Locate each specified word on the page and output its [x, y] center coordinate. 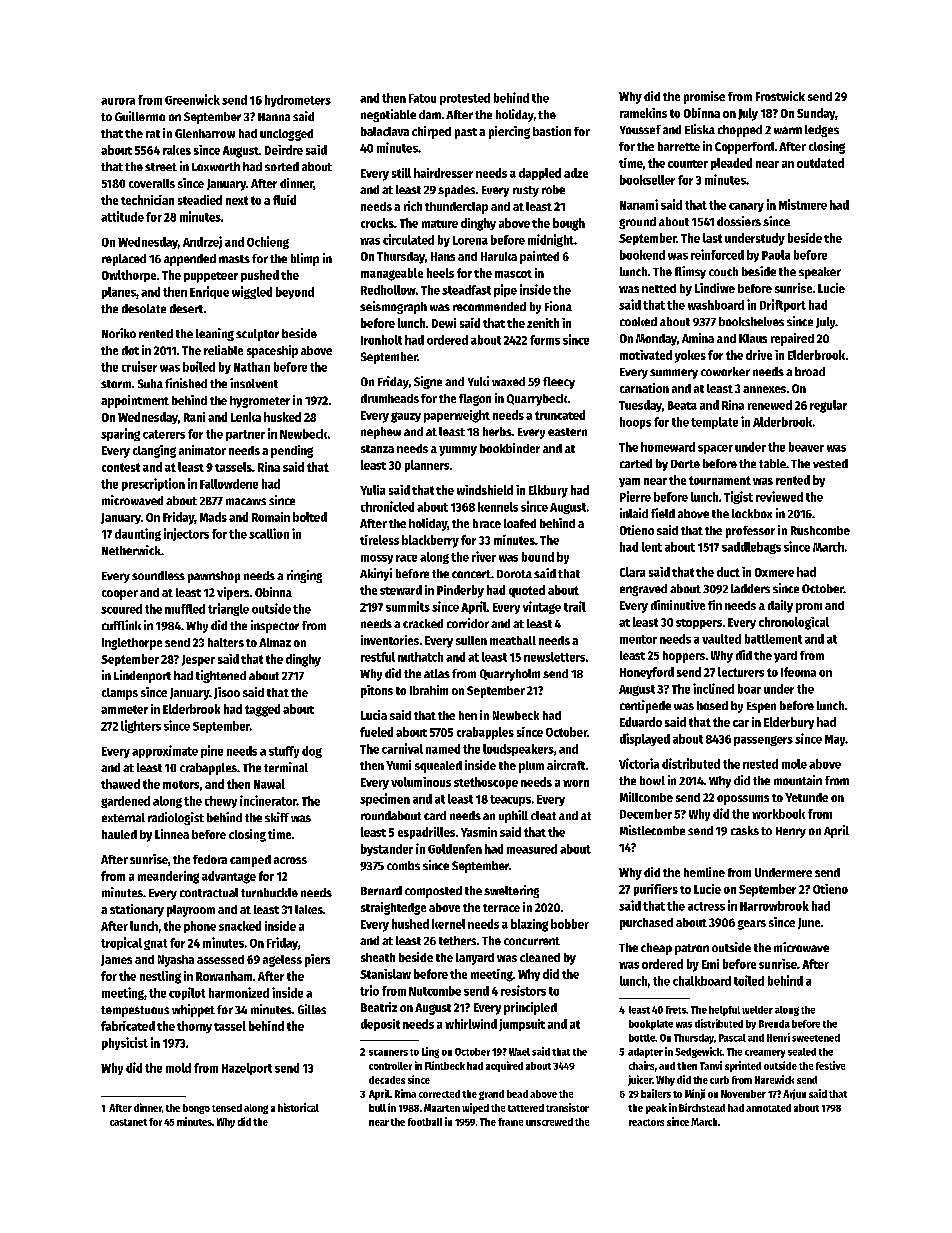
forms [545, 340]
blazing [529, 925]
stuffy [284, 752]
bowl [652, 780]
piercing [509, 132]
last [712, 238]
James [116, 960]
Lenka [246, 417]
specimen [385, 799]
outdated [820, 163]
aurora [118, 101]
